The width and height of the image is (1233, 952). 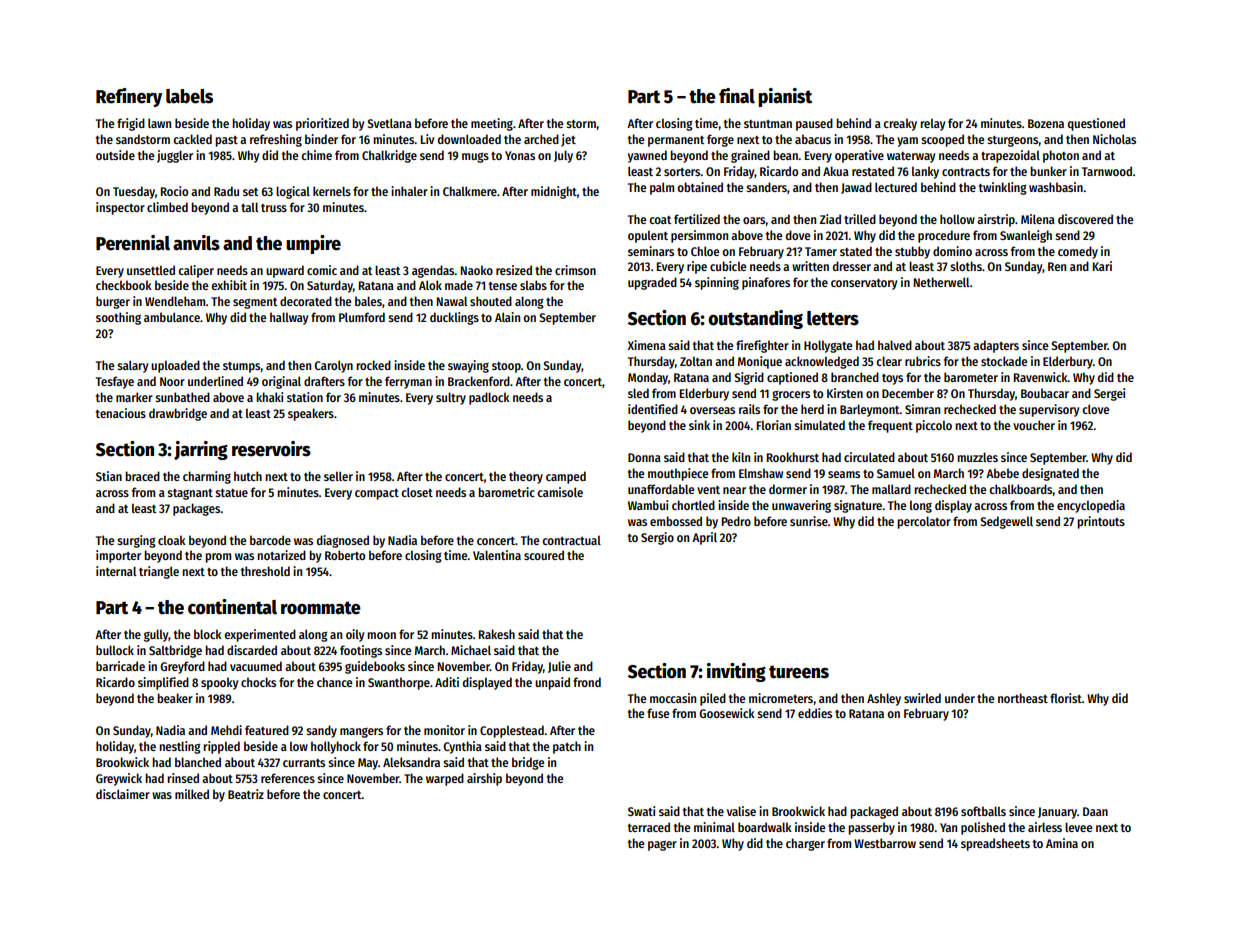 I want to click on disclaimer, so click(x=123, y=794).
